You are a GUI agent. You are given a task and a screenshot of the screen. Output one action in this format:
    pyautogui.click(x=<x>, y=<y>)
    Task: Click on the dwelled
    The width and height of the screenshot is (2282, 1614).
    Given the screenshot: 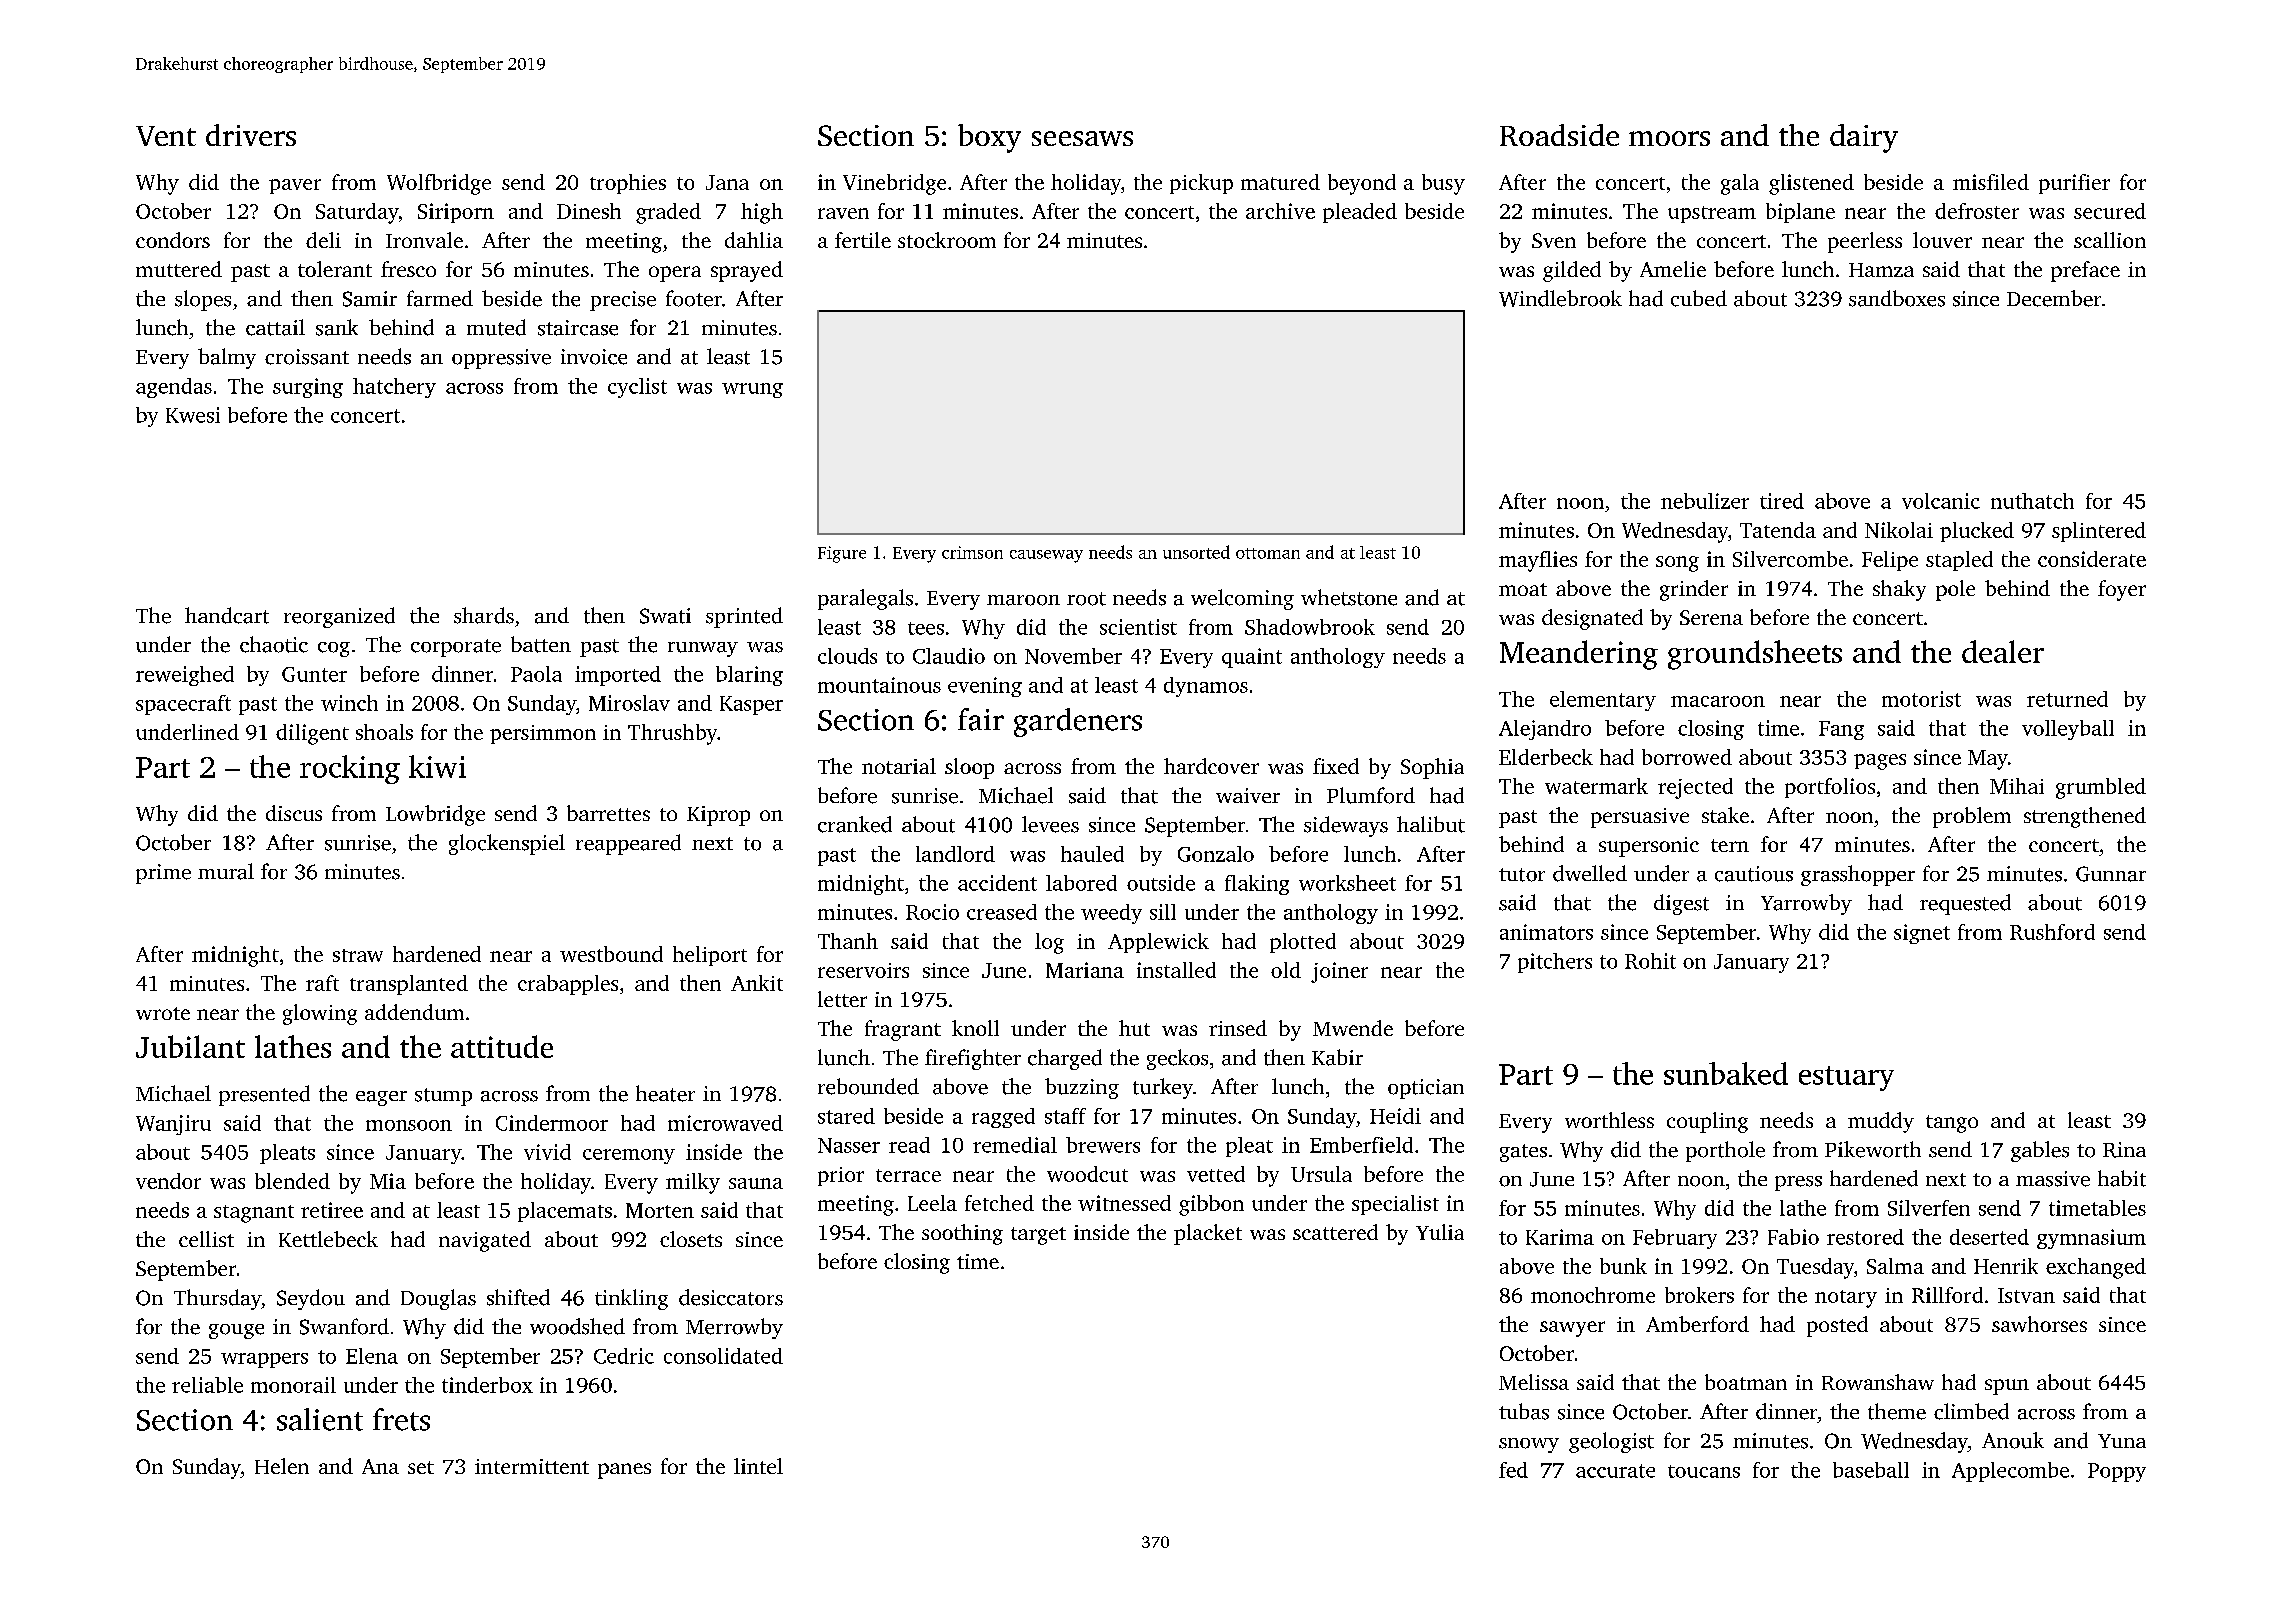 What is the action you would take?
    pyautogui.click(x=1590, y=873)
